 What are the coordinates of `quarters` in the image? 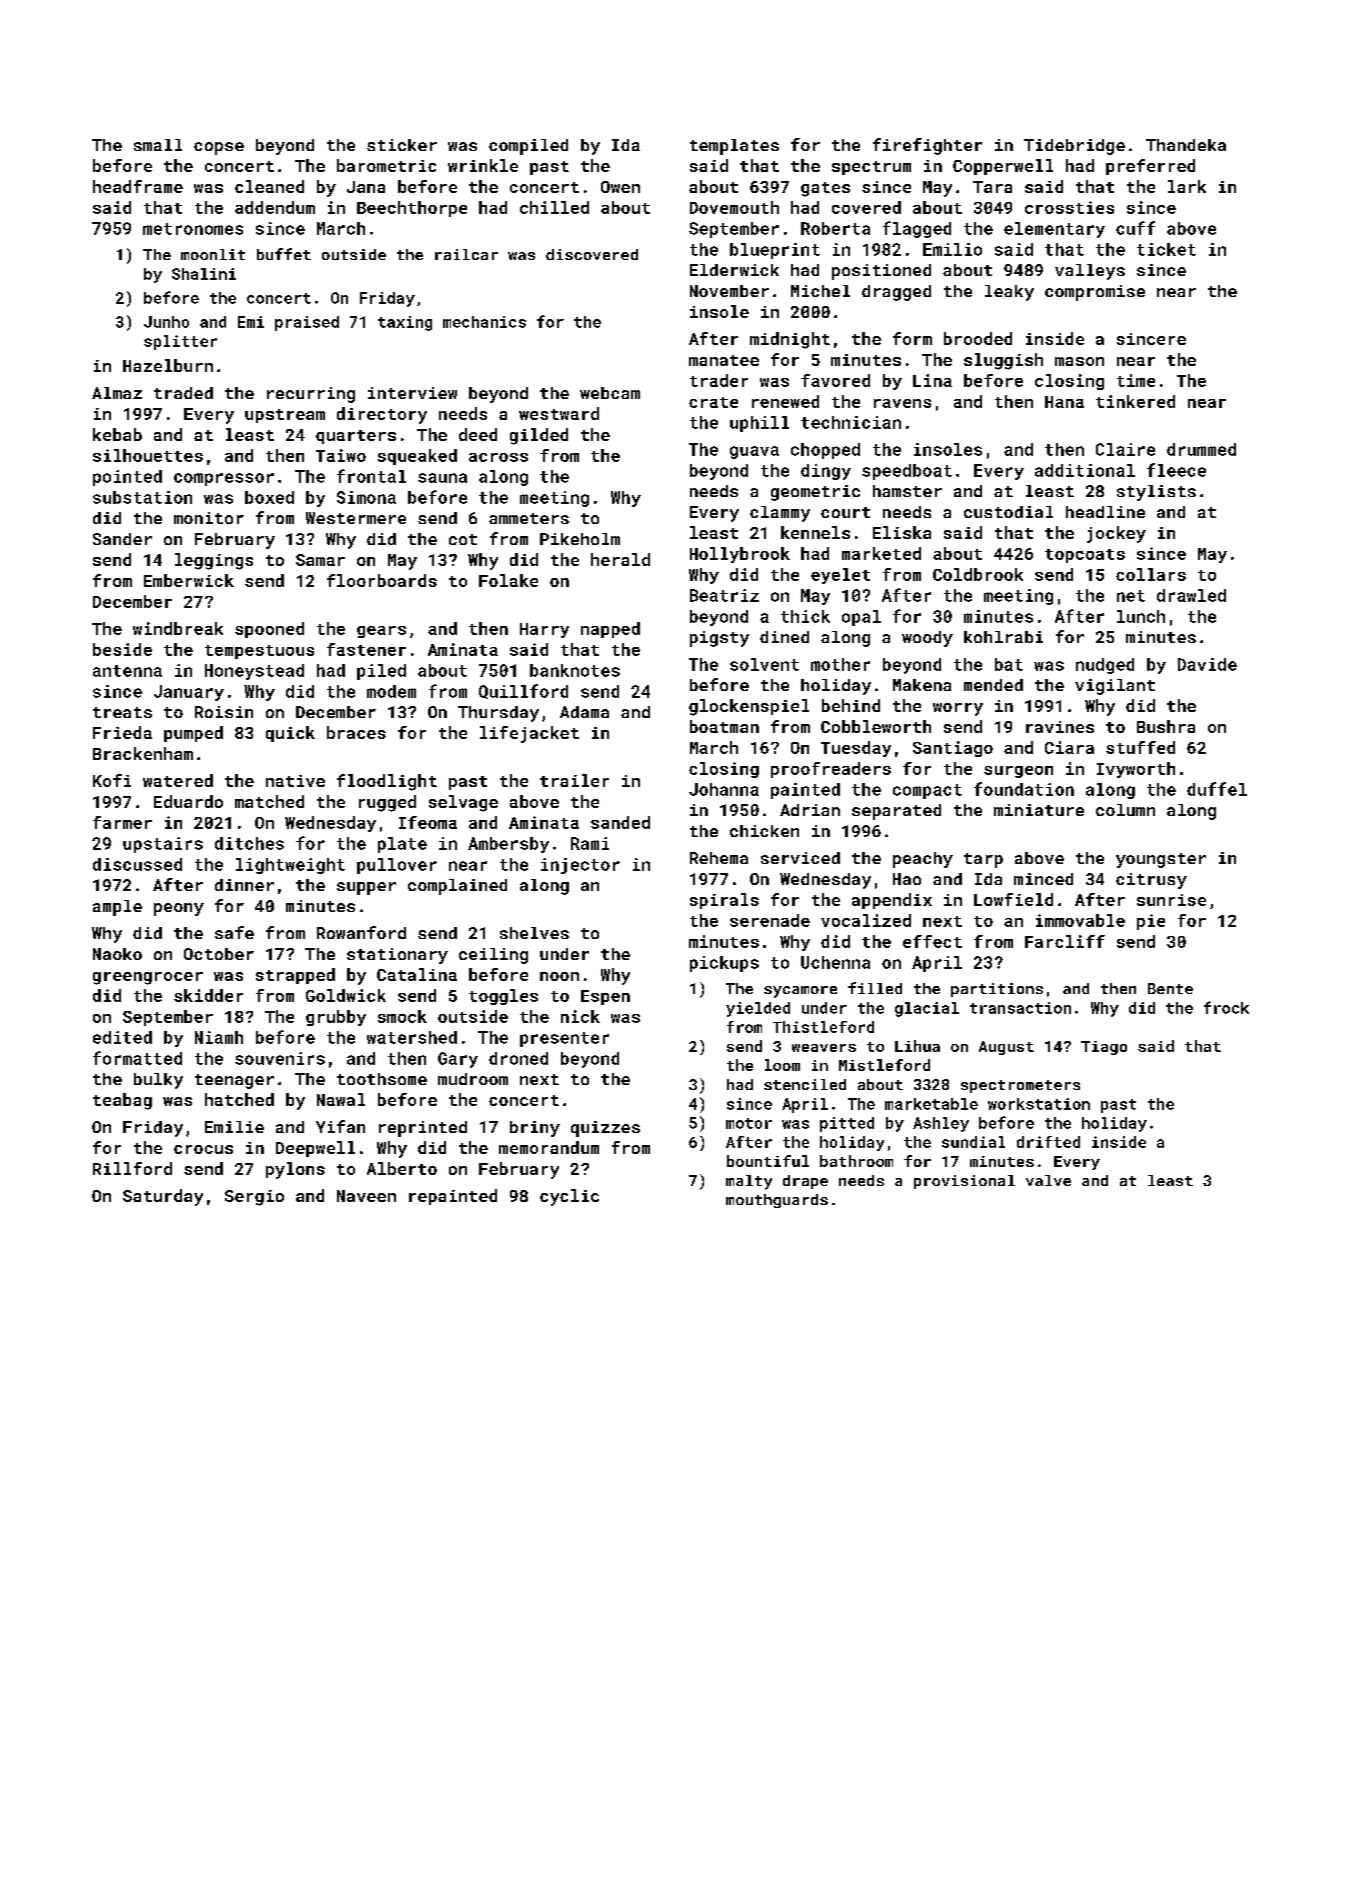 It's located at (356, 437).
